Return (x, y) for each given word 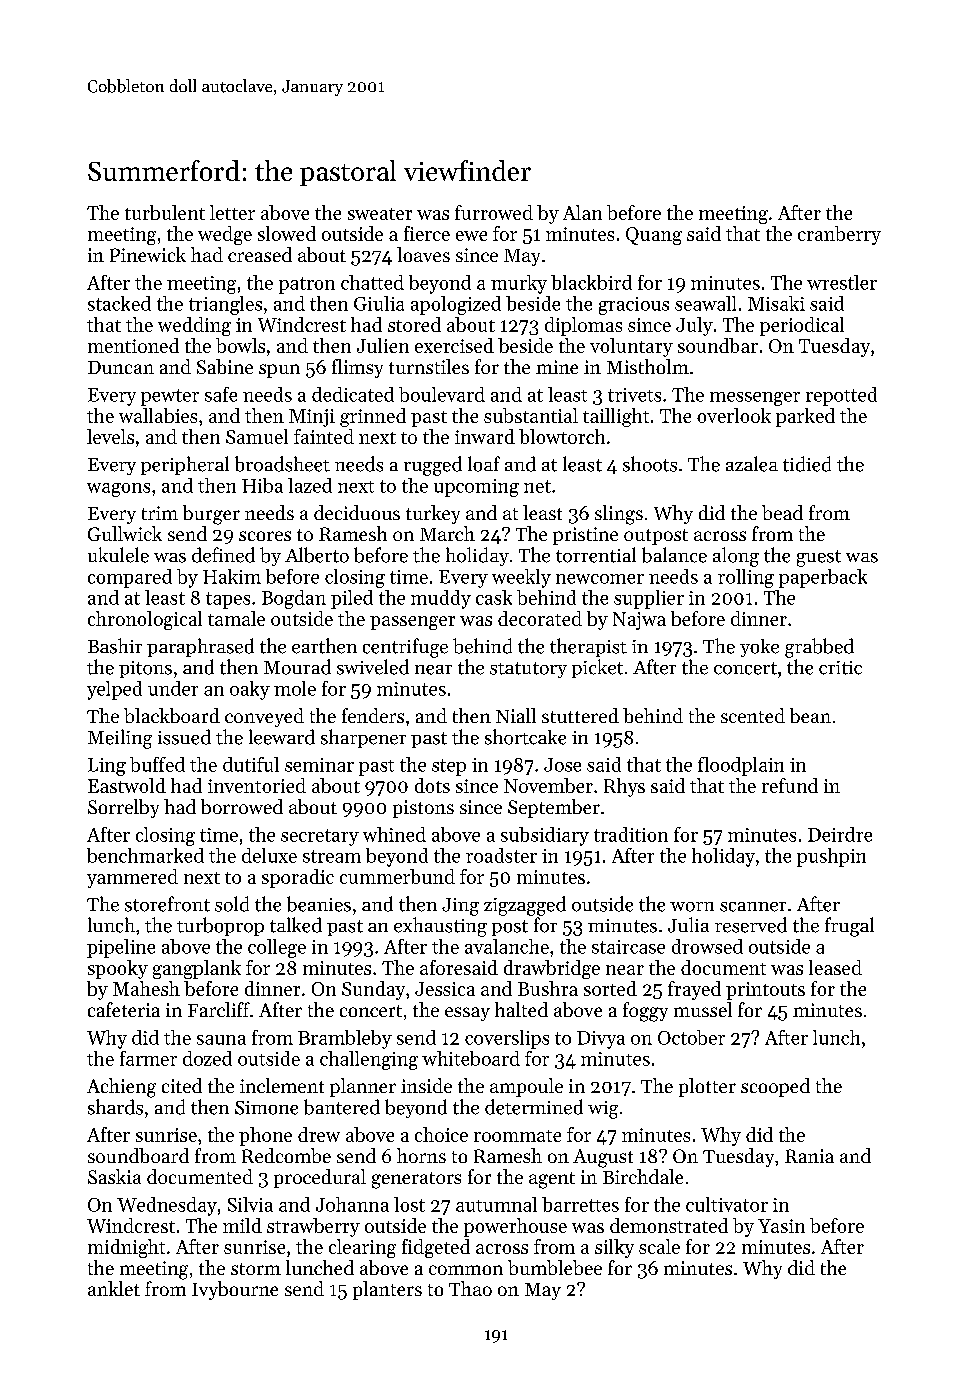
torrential (596, 555)
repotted (841, 396)
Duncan (121, 367)
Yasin (781, 1226)
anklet (114, 1288)
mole (295, 688)
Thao (470, 1288)
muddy (441, 599)
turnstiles (429, 366)
